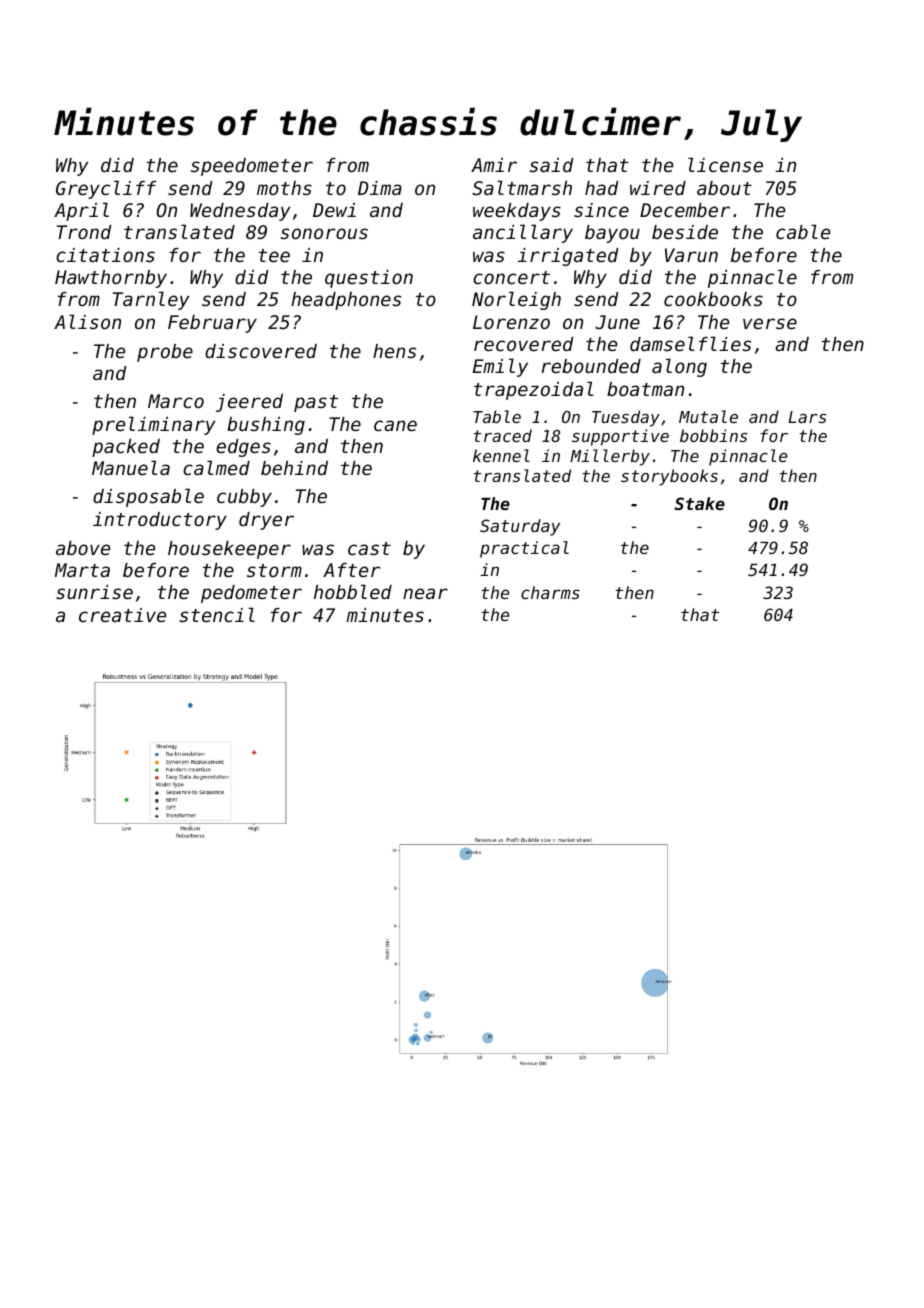  What do you see at coordinates (153, 425) in the screenshot?
I see `preliminary` at bounding box center [153, 425].
